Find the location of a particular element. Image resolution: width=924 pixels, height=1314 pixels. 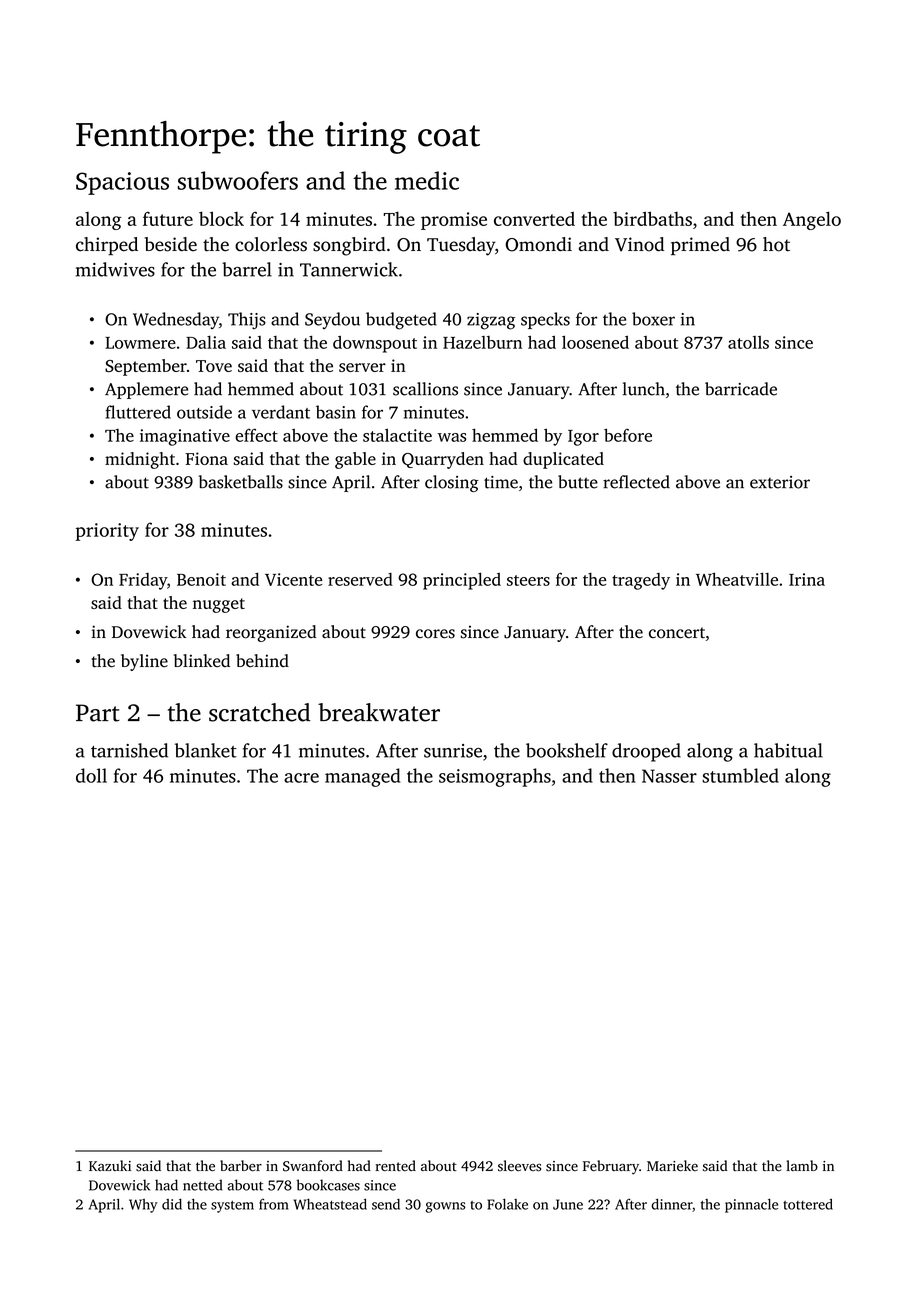

bookshelf is located at coordinates (567, 750).
